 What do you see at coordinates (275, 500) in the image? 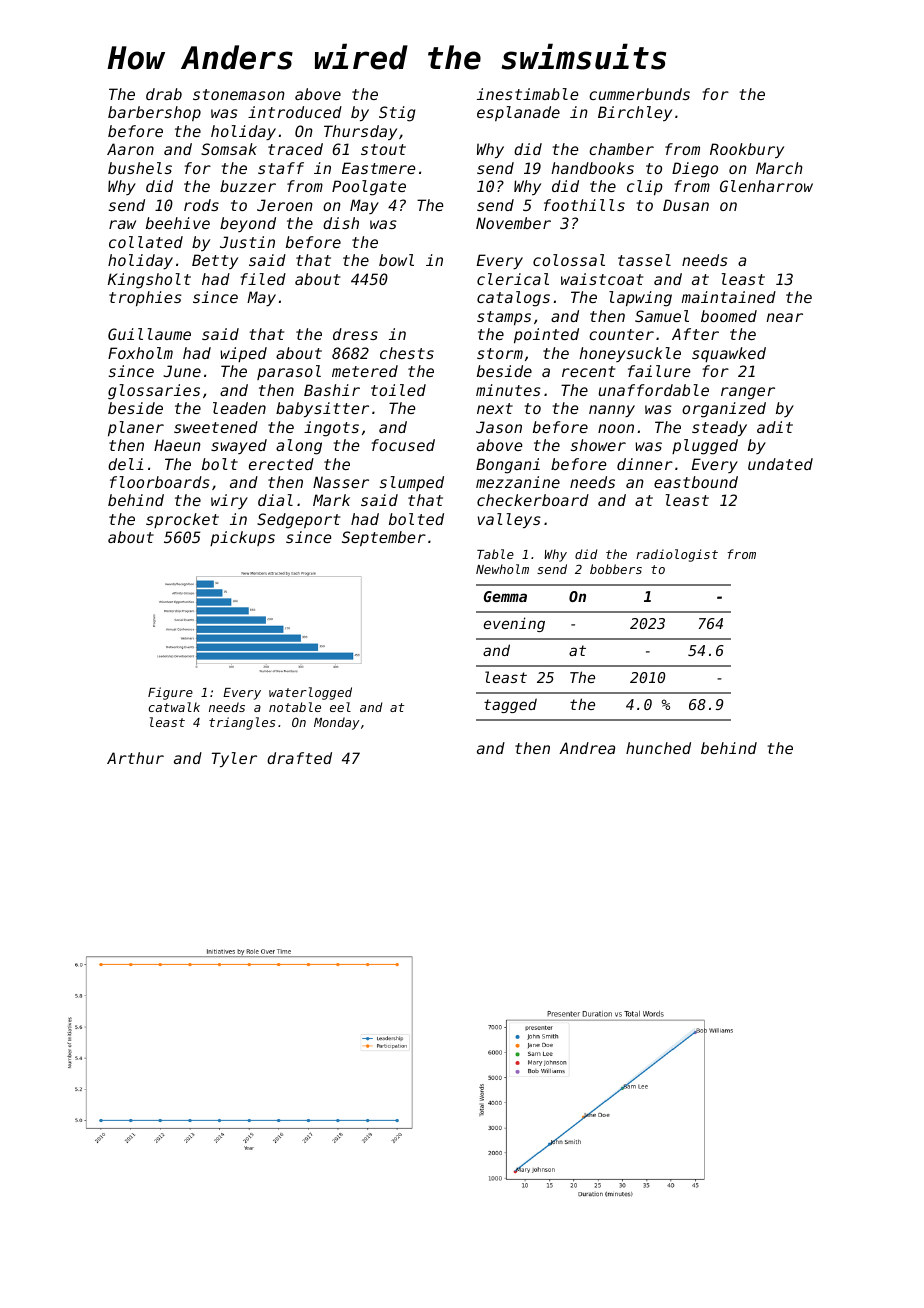
I see `dial` at bounding box center [275, 500].
